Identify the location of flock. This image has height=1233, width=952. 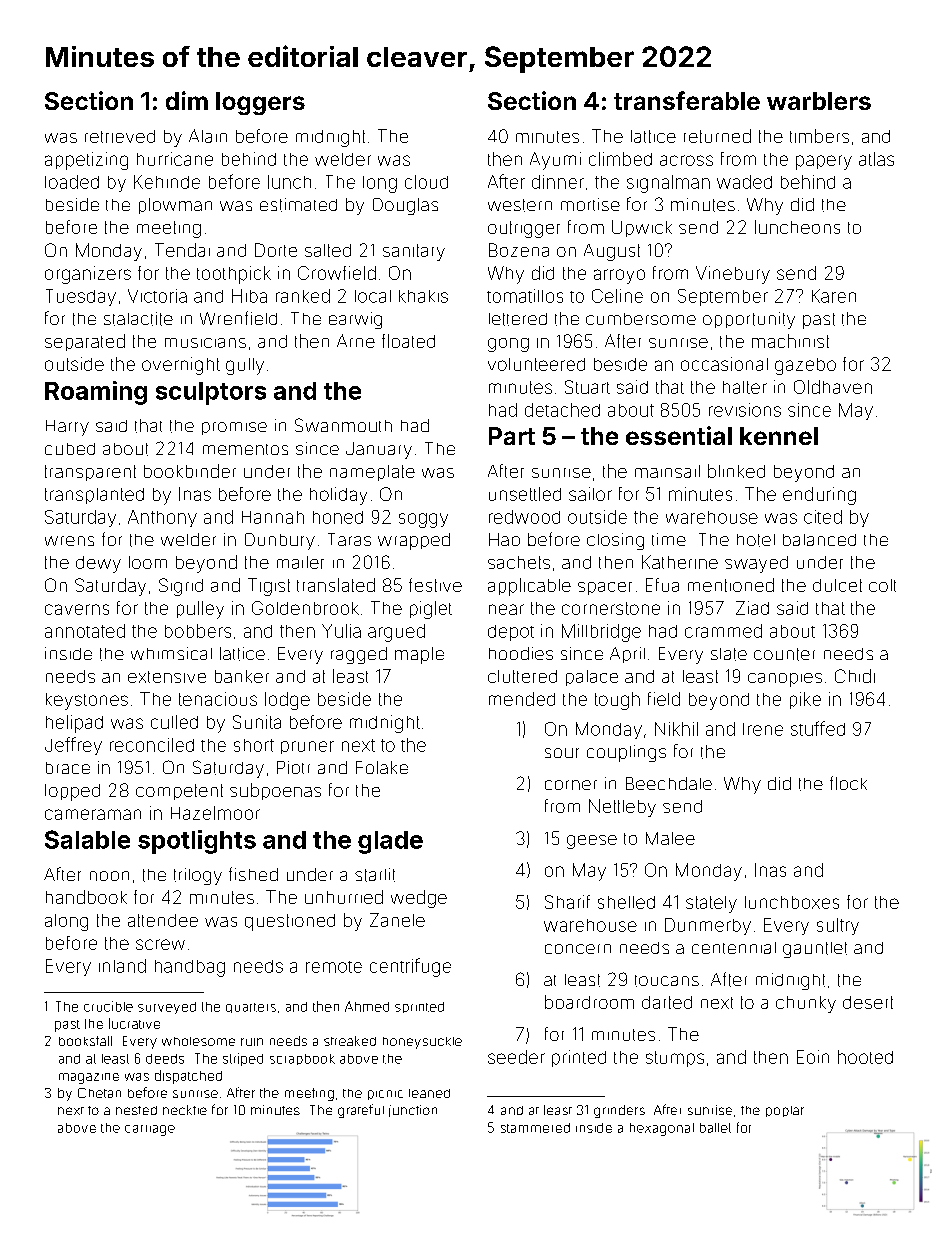
(848, 783).
